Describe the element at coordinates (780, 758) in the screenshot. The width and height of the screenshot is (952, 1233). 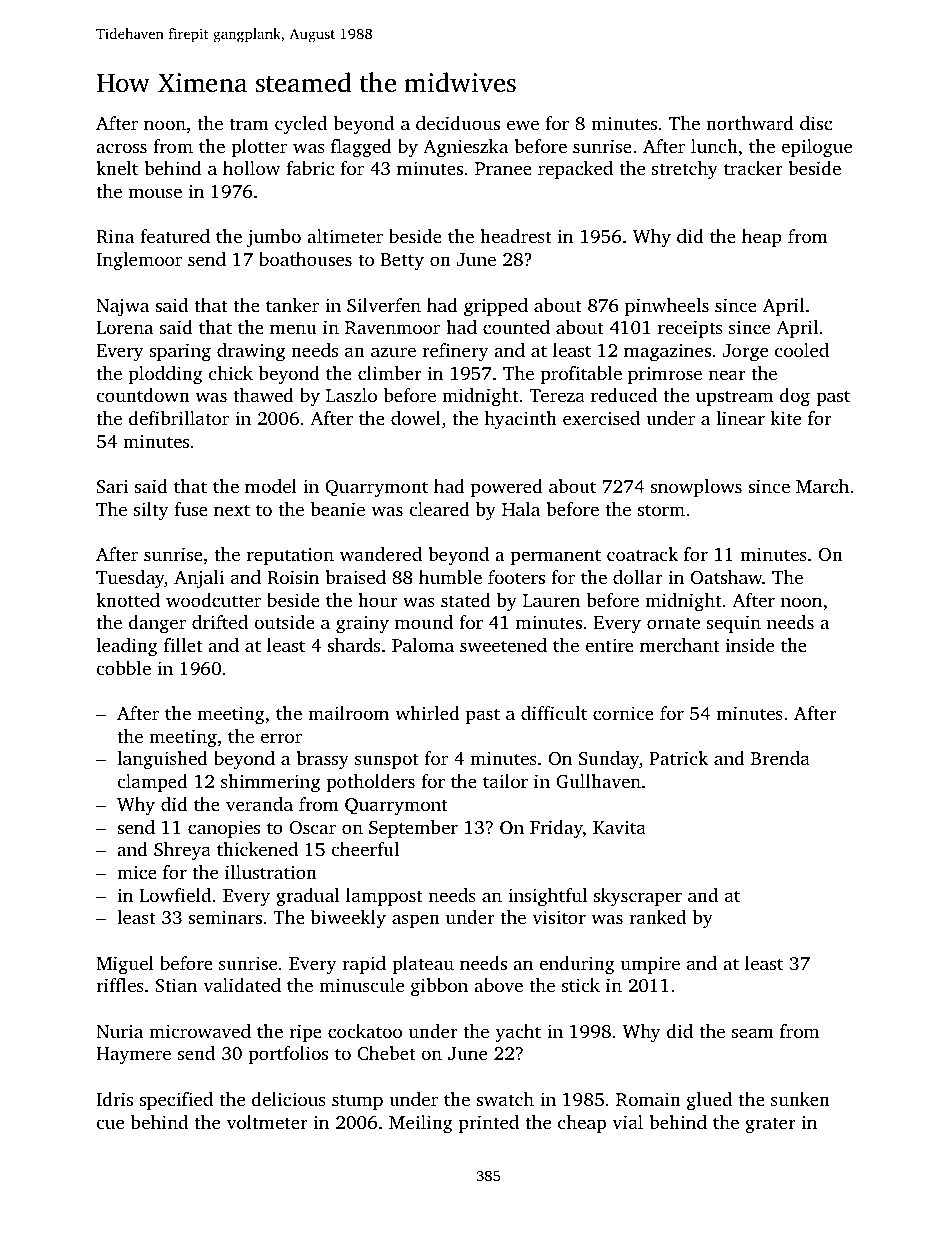
I see `Brenda` at that location.
